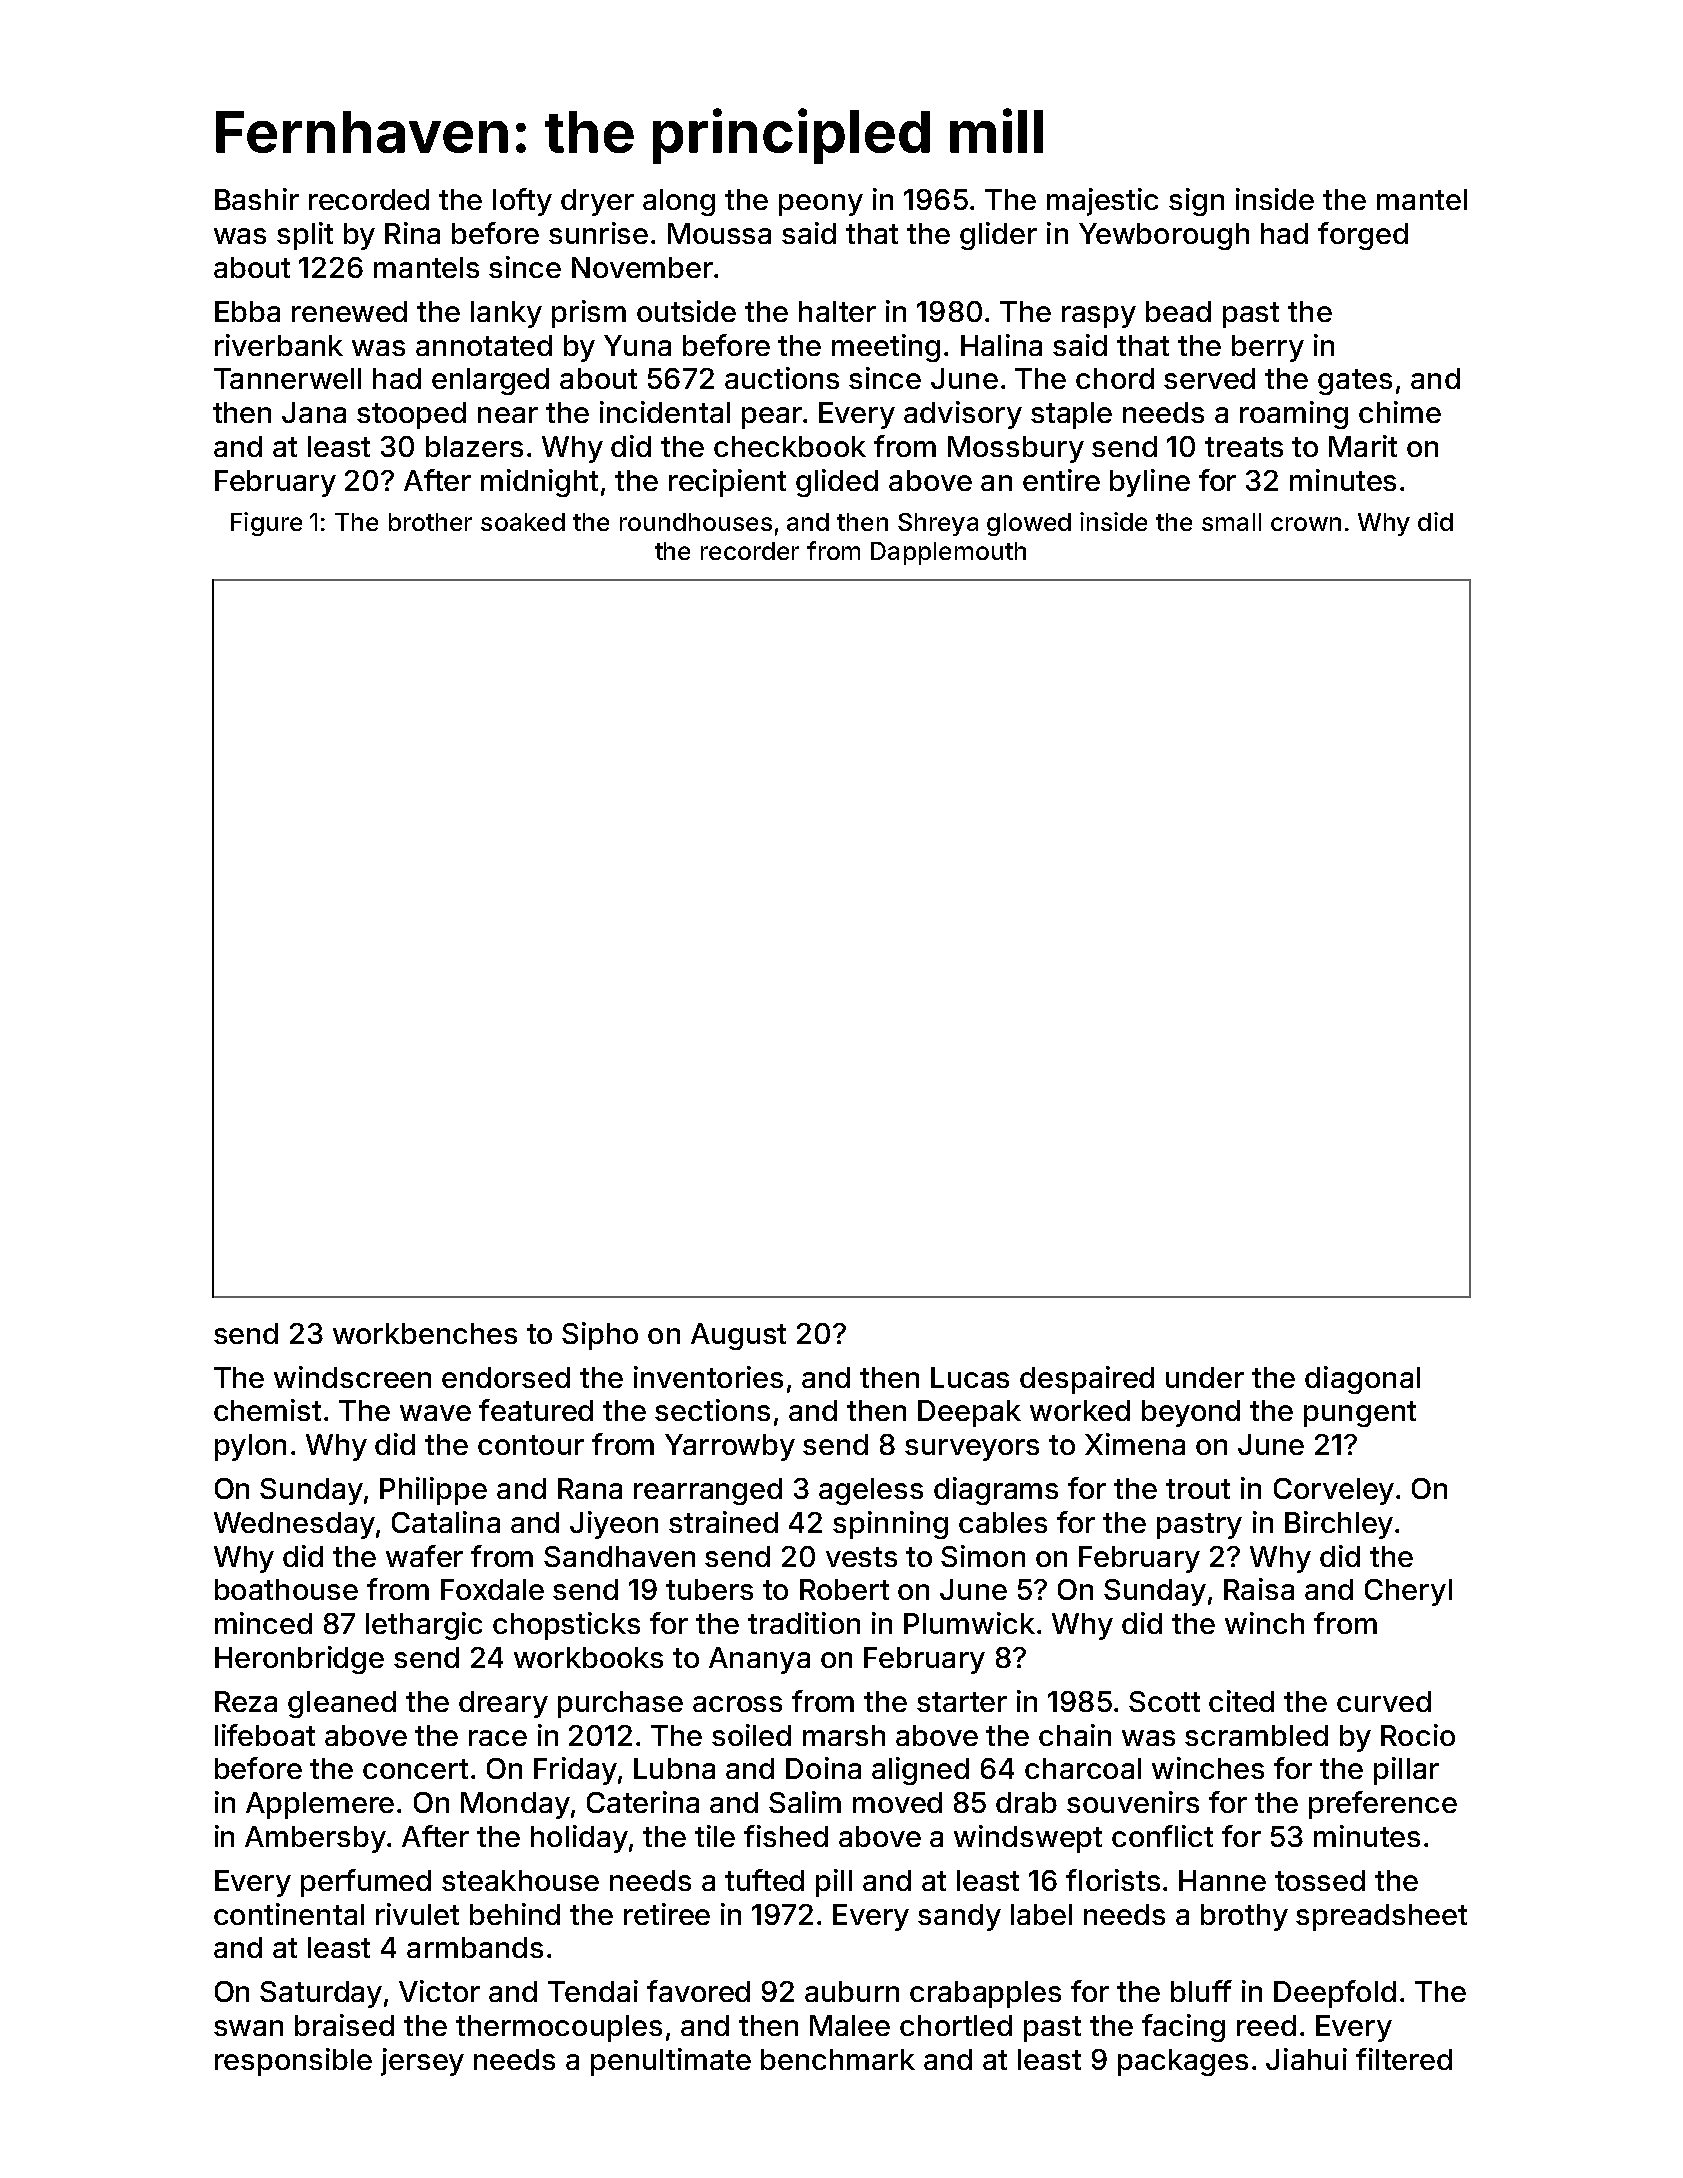 The height and width of the page is (2178, 1683). What do you see at coordinates (750, 551) in the page?
I see `recorder` at bounding box center [750, 551].
